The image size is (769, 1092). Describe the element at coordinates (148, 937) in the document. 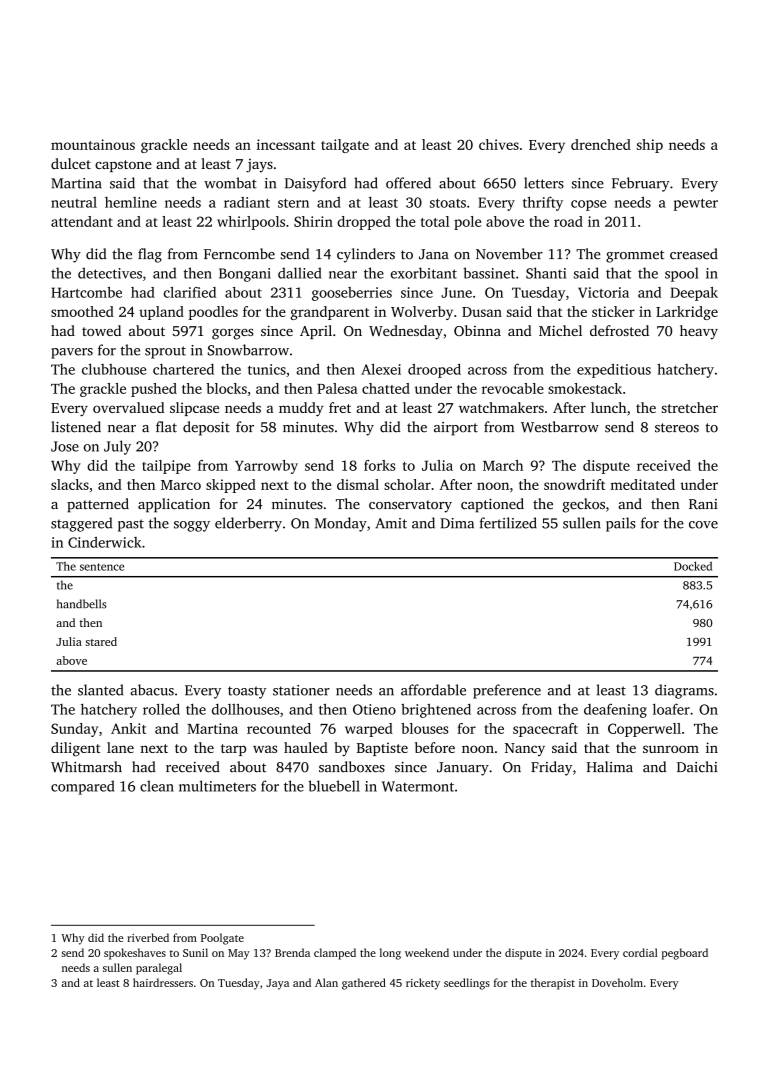

I see `riverbed` at that location.
